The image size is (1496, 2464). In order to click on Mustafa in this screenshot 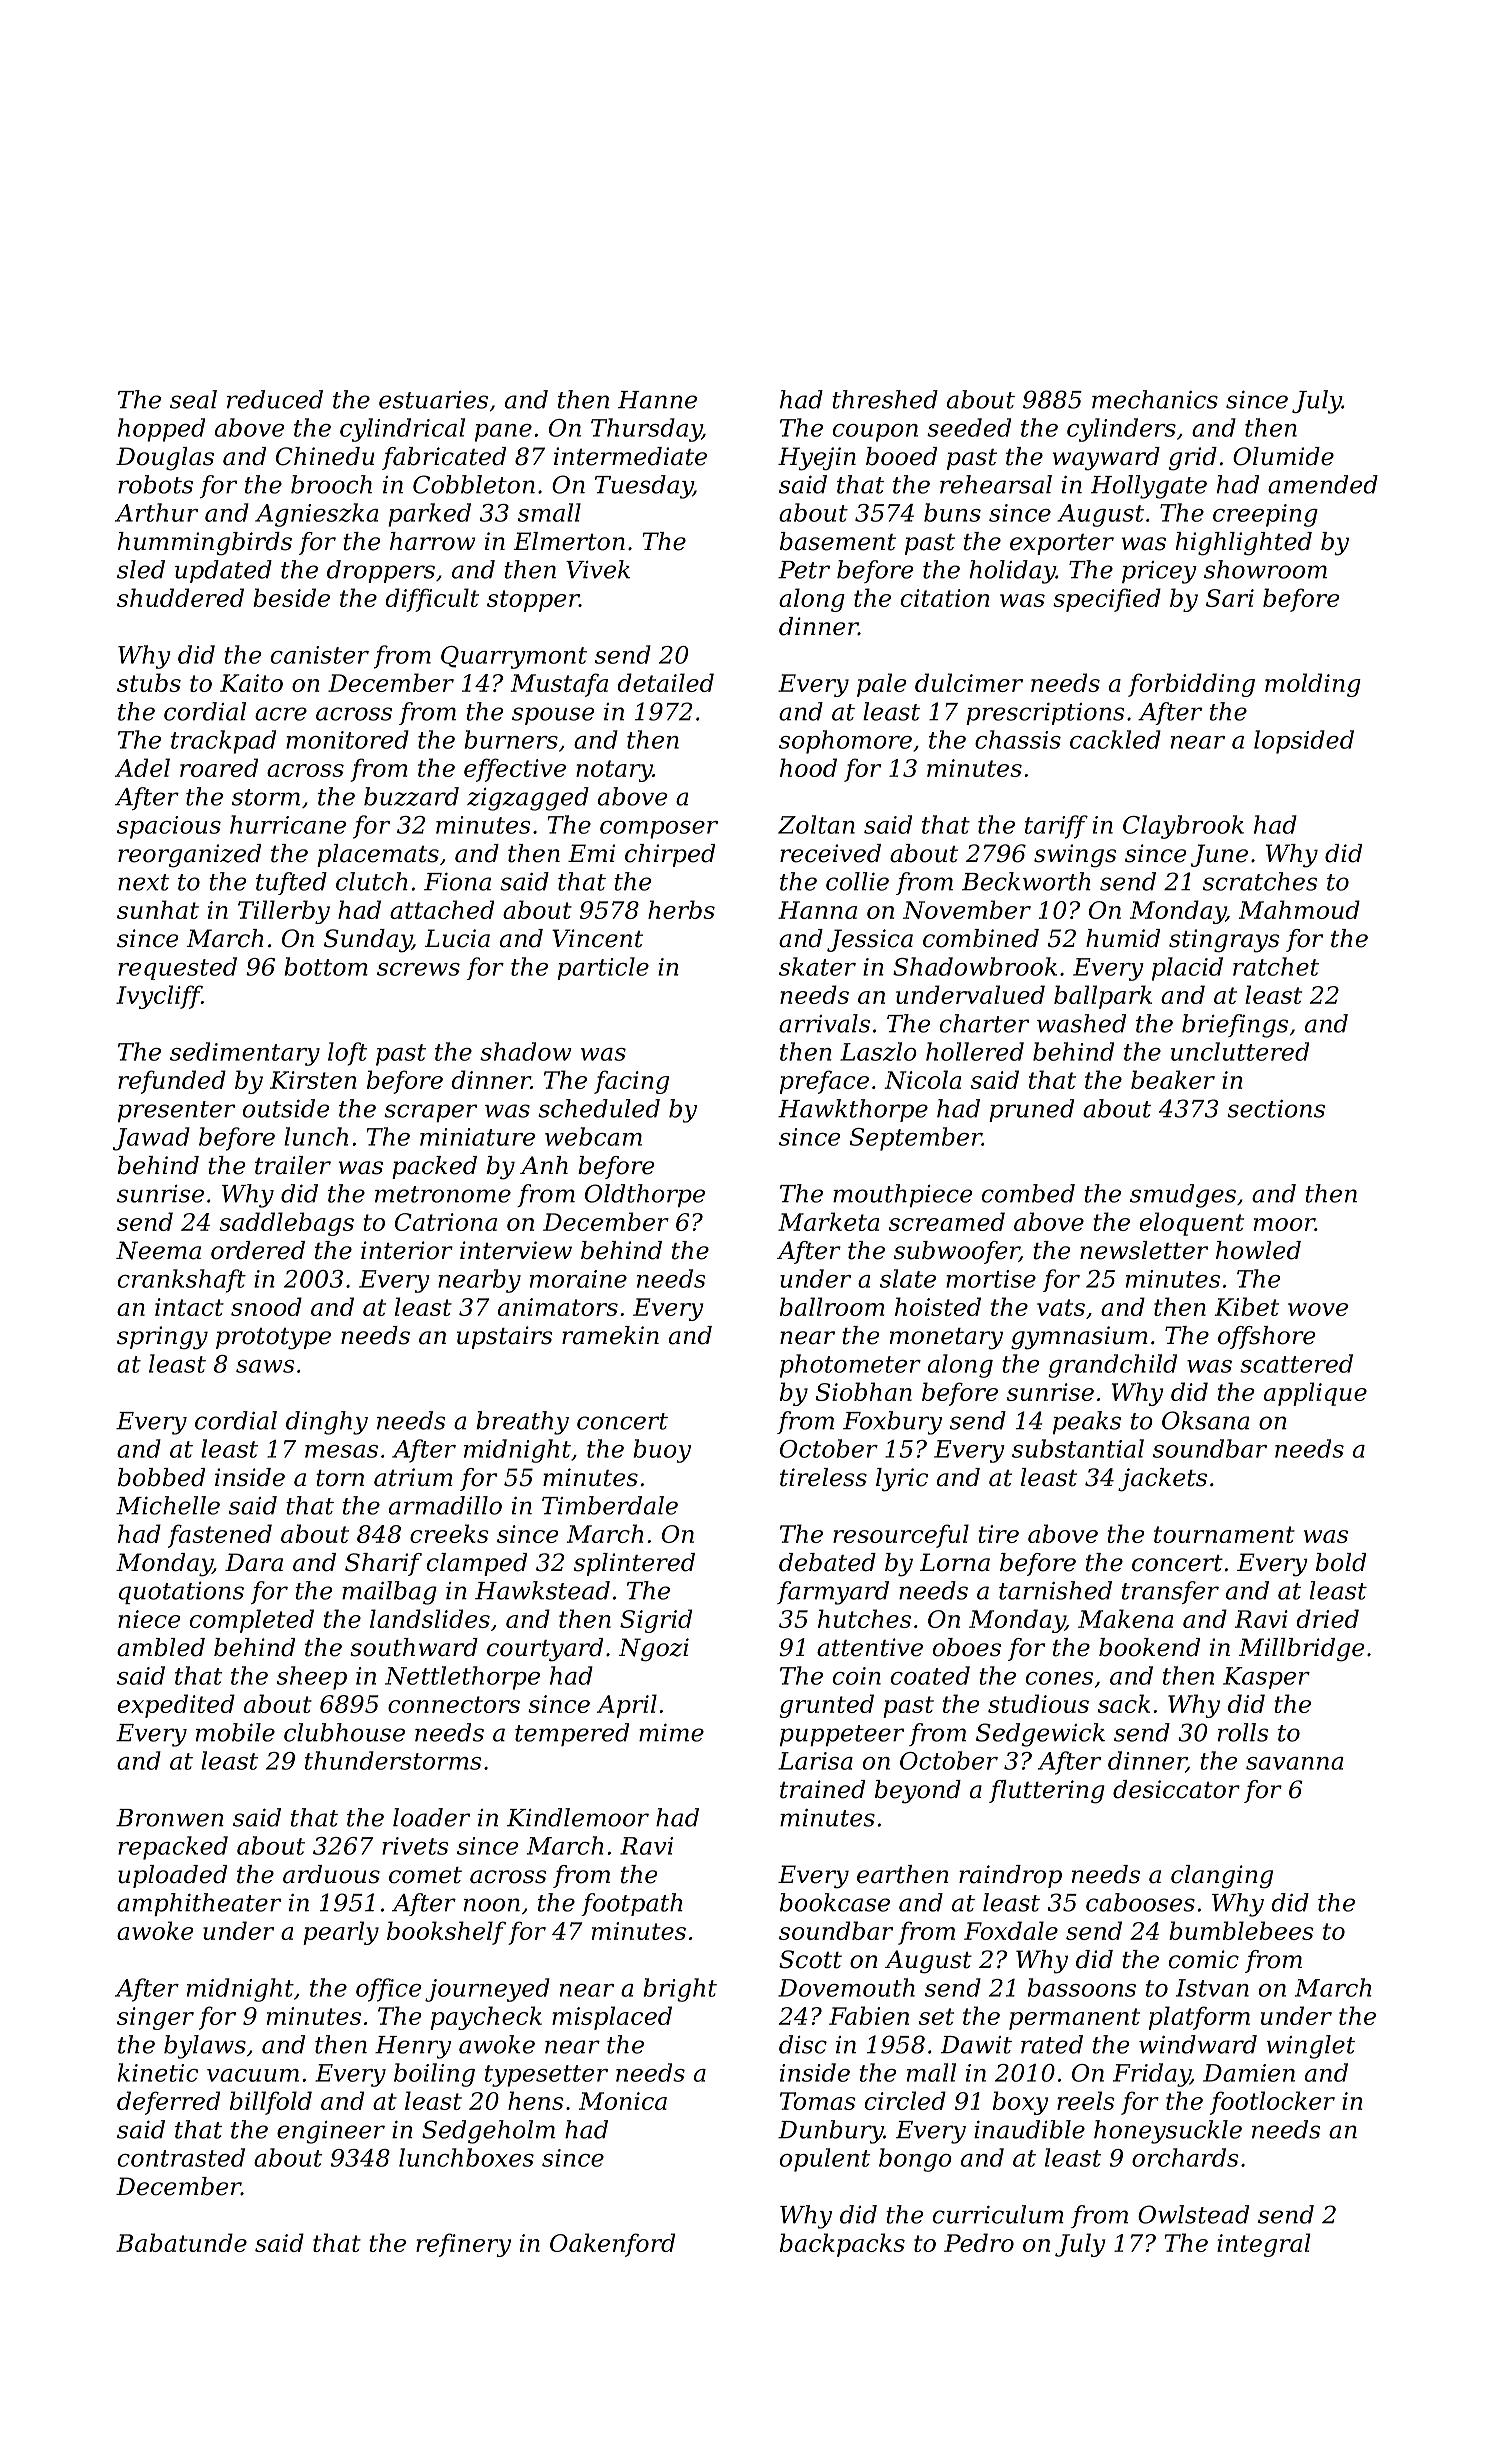, I will do `click(559, 685)`.
